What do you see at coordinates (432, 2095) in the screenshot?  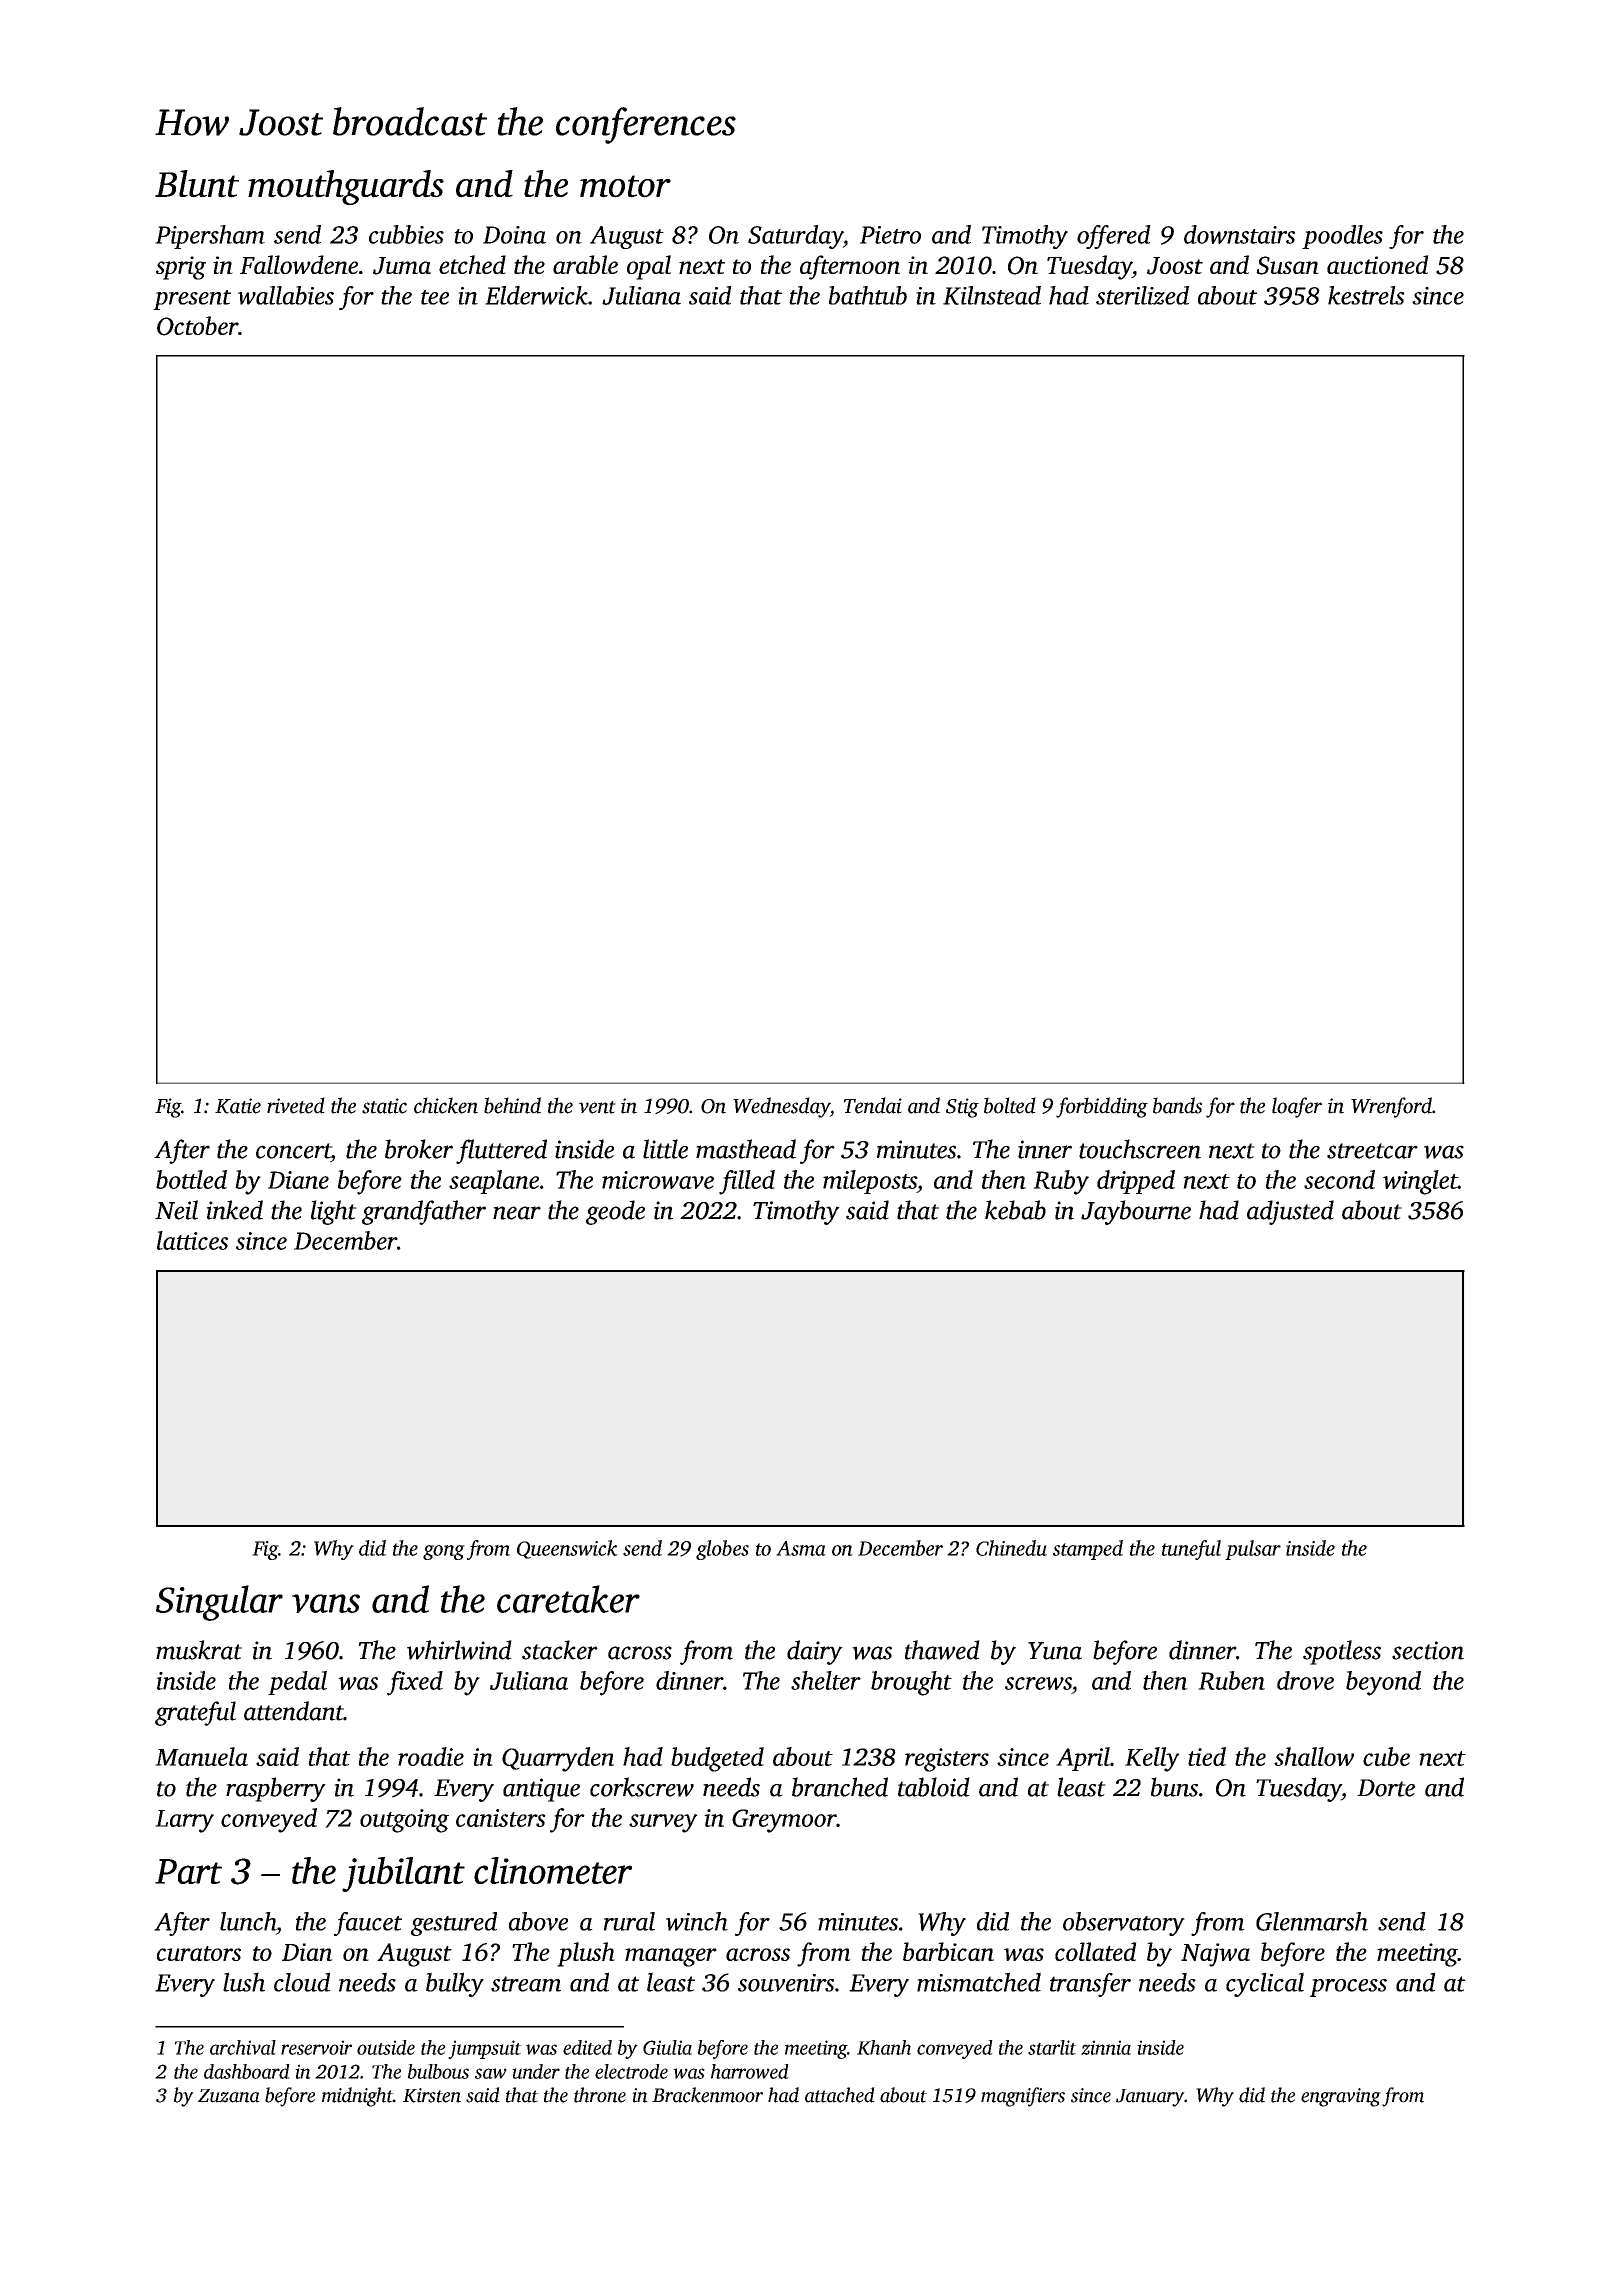 I see `Kirsten` at bounding box center [432, 2095].
